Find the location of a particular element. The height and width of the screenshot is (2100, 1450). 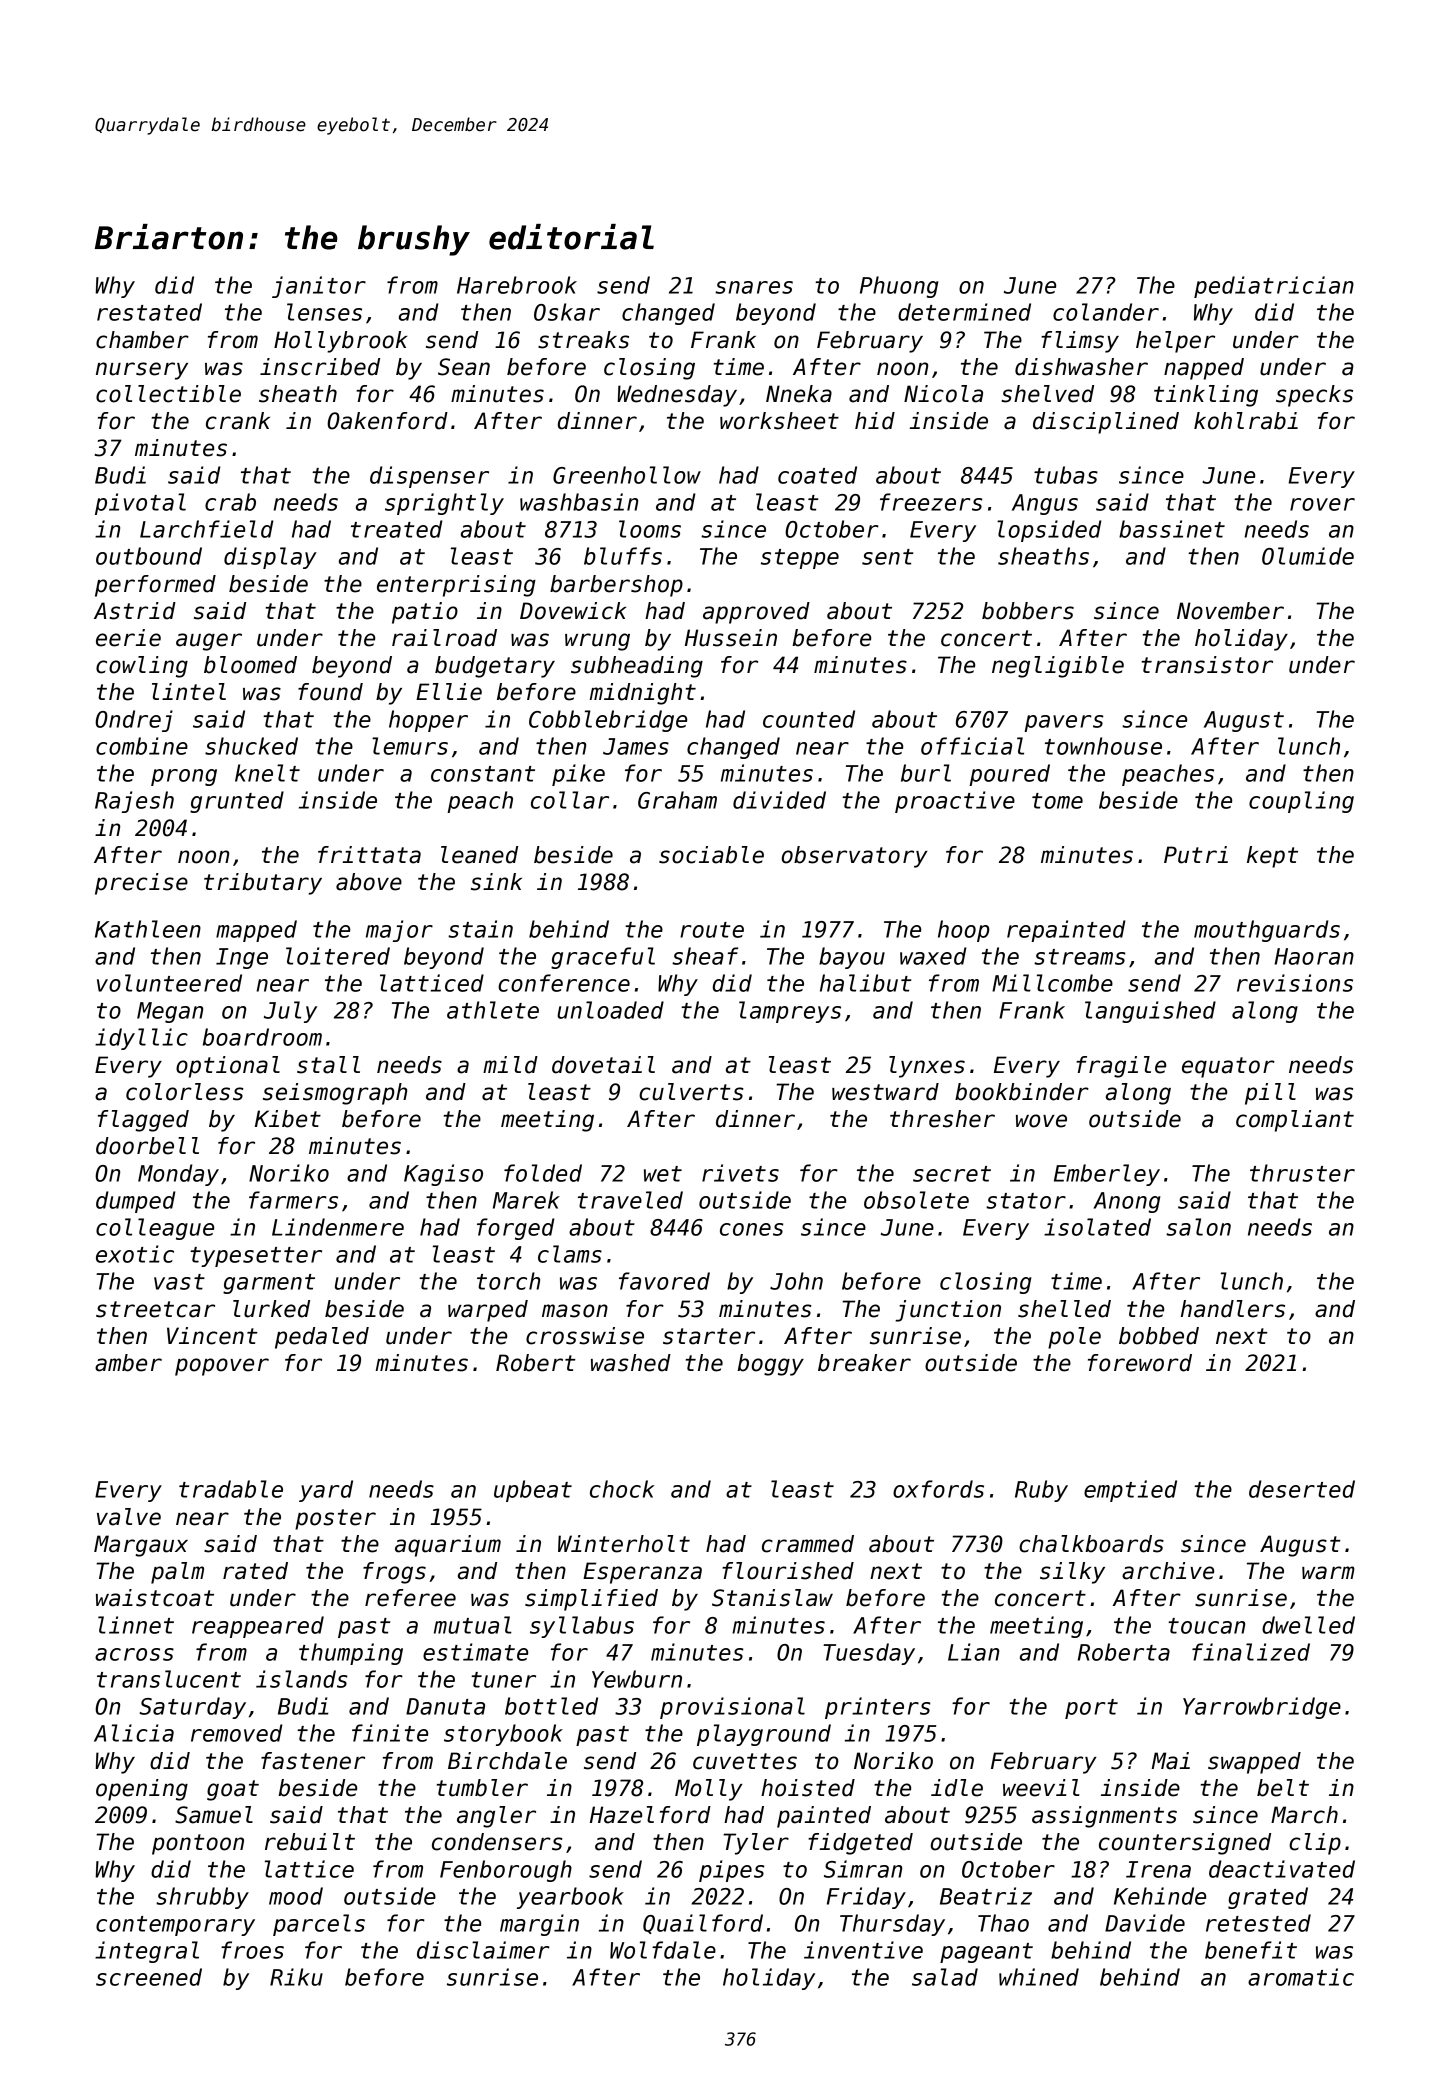

salad is located at coordinates (945, 1977).
